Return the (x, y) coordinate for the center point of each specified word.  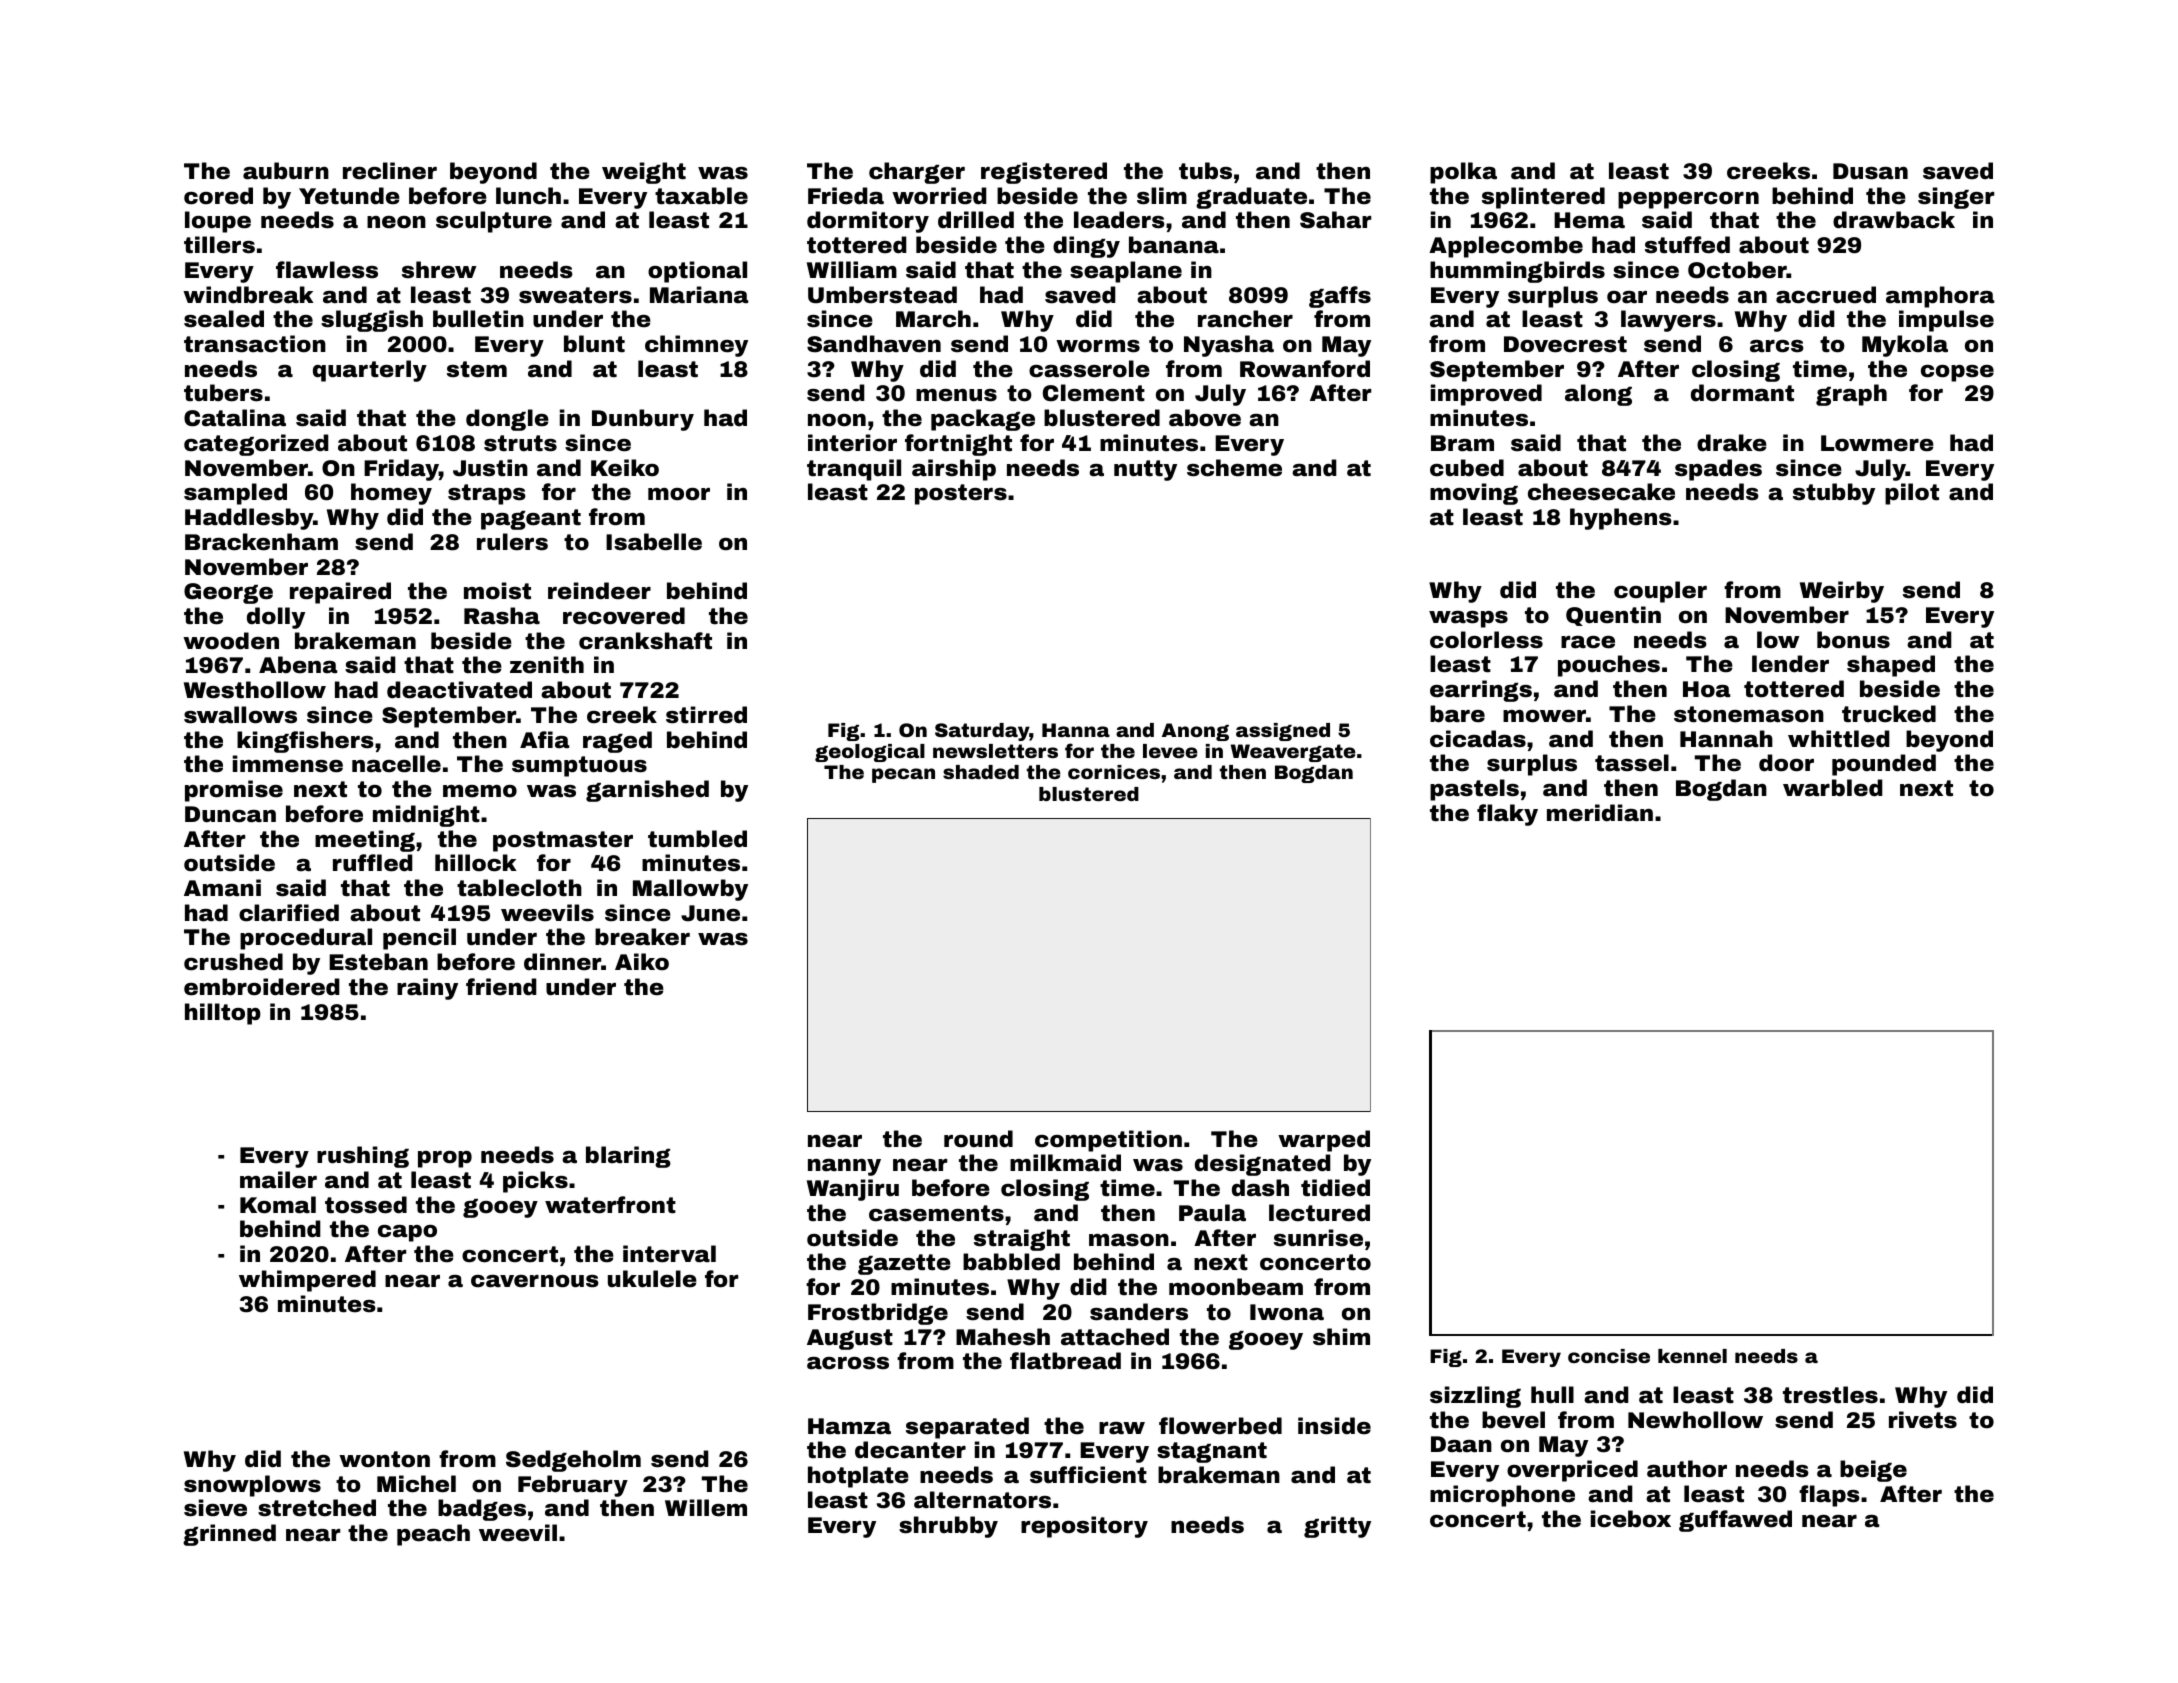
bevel (1513, 1420)
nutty (1145, 470)
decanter (910, 1450)
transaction (255, 344)
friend (501, 987)
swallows (240, 715)
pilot (1912, 494)
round (978, 1139)
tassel (1632, 763)
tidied (1335, 1188)
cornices (1114, 772)
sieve (215, 1508)
